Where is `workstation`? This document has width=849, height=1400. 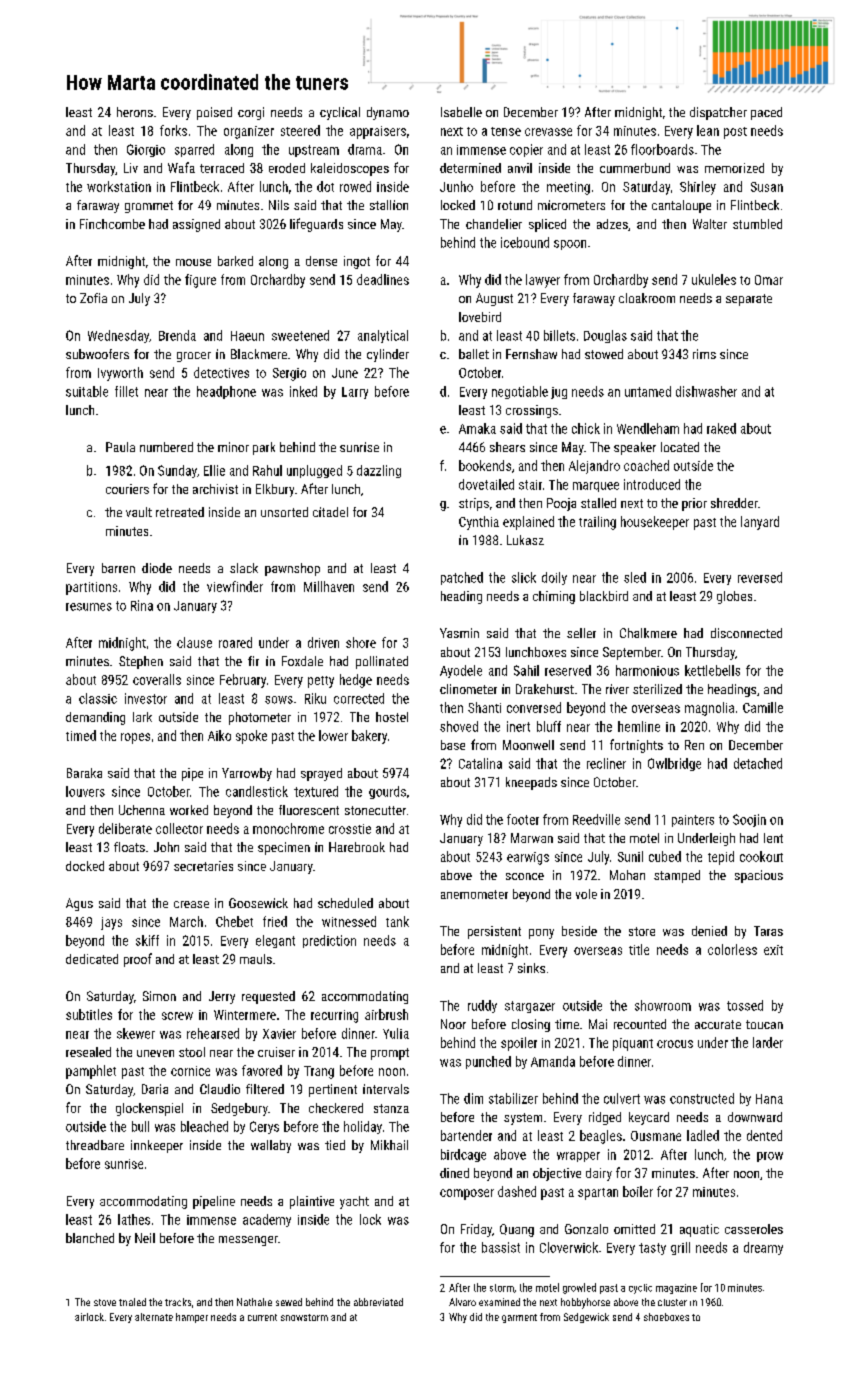 workstation is located at coordinates (119, 186).
